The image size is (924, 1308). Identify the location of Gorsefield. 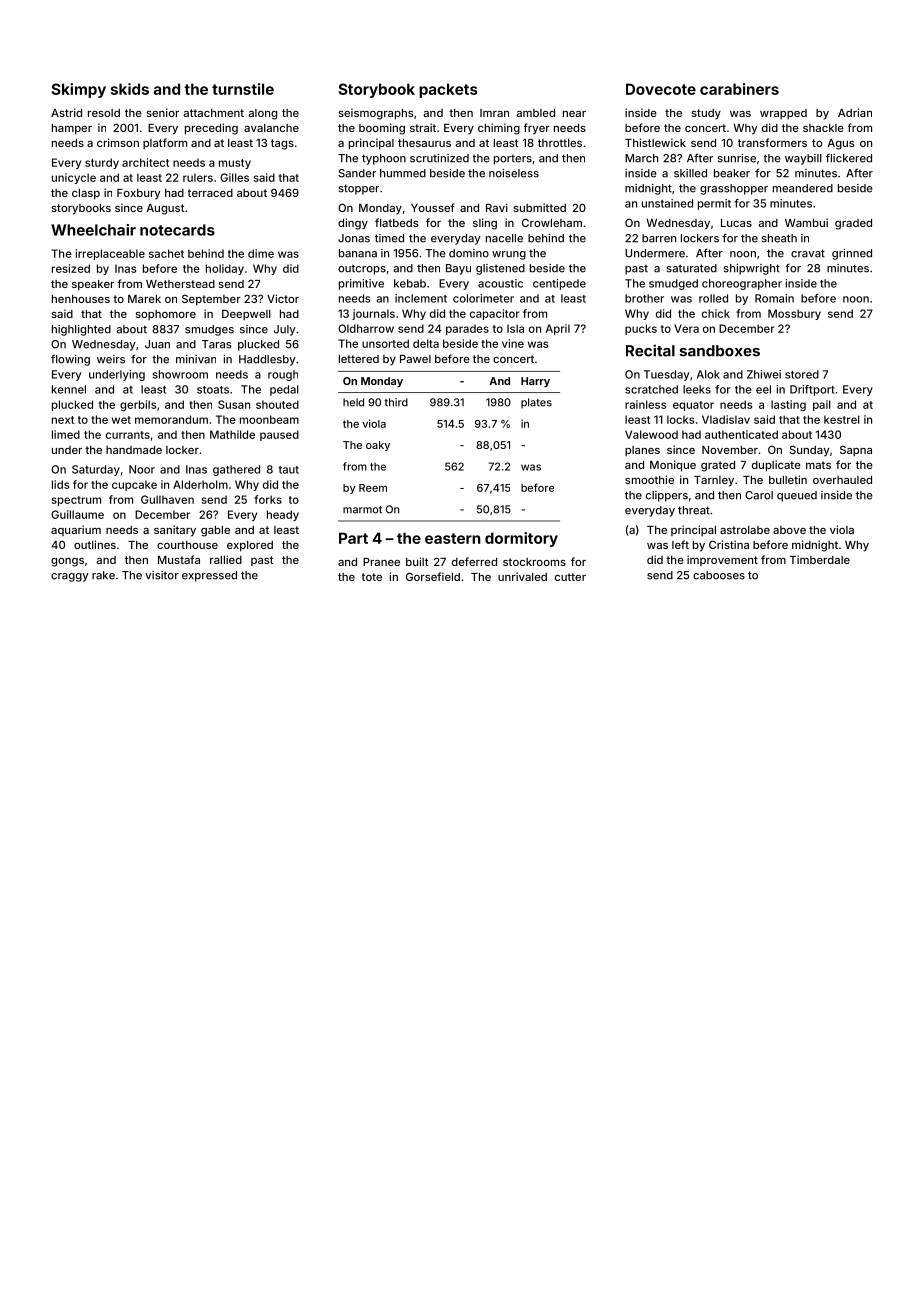
(433, 576).
